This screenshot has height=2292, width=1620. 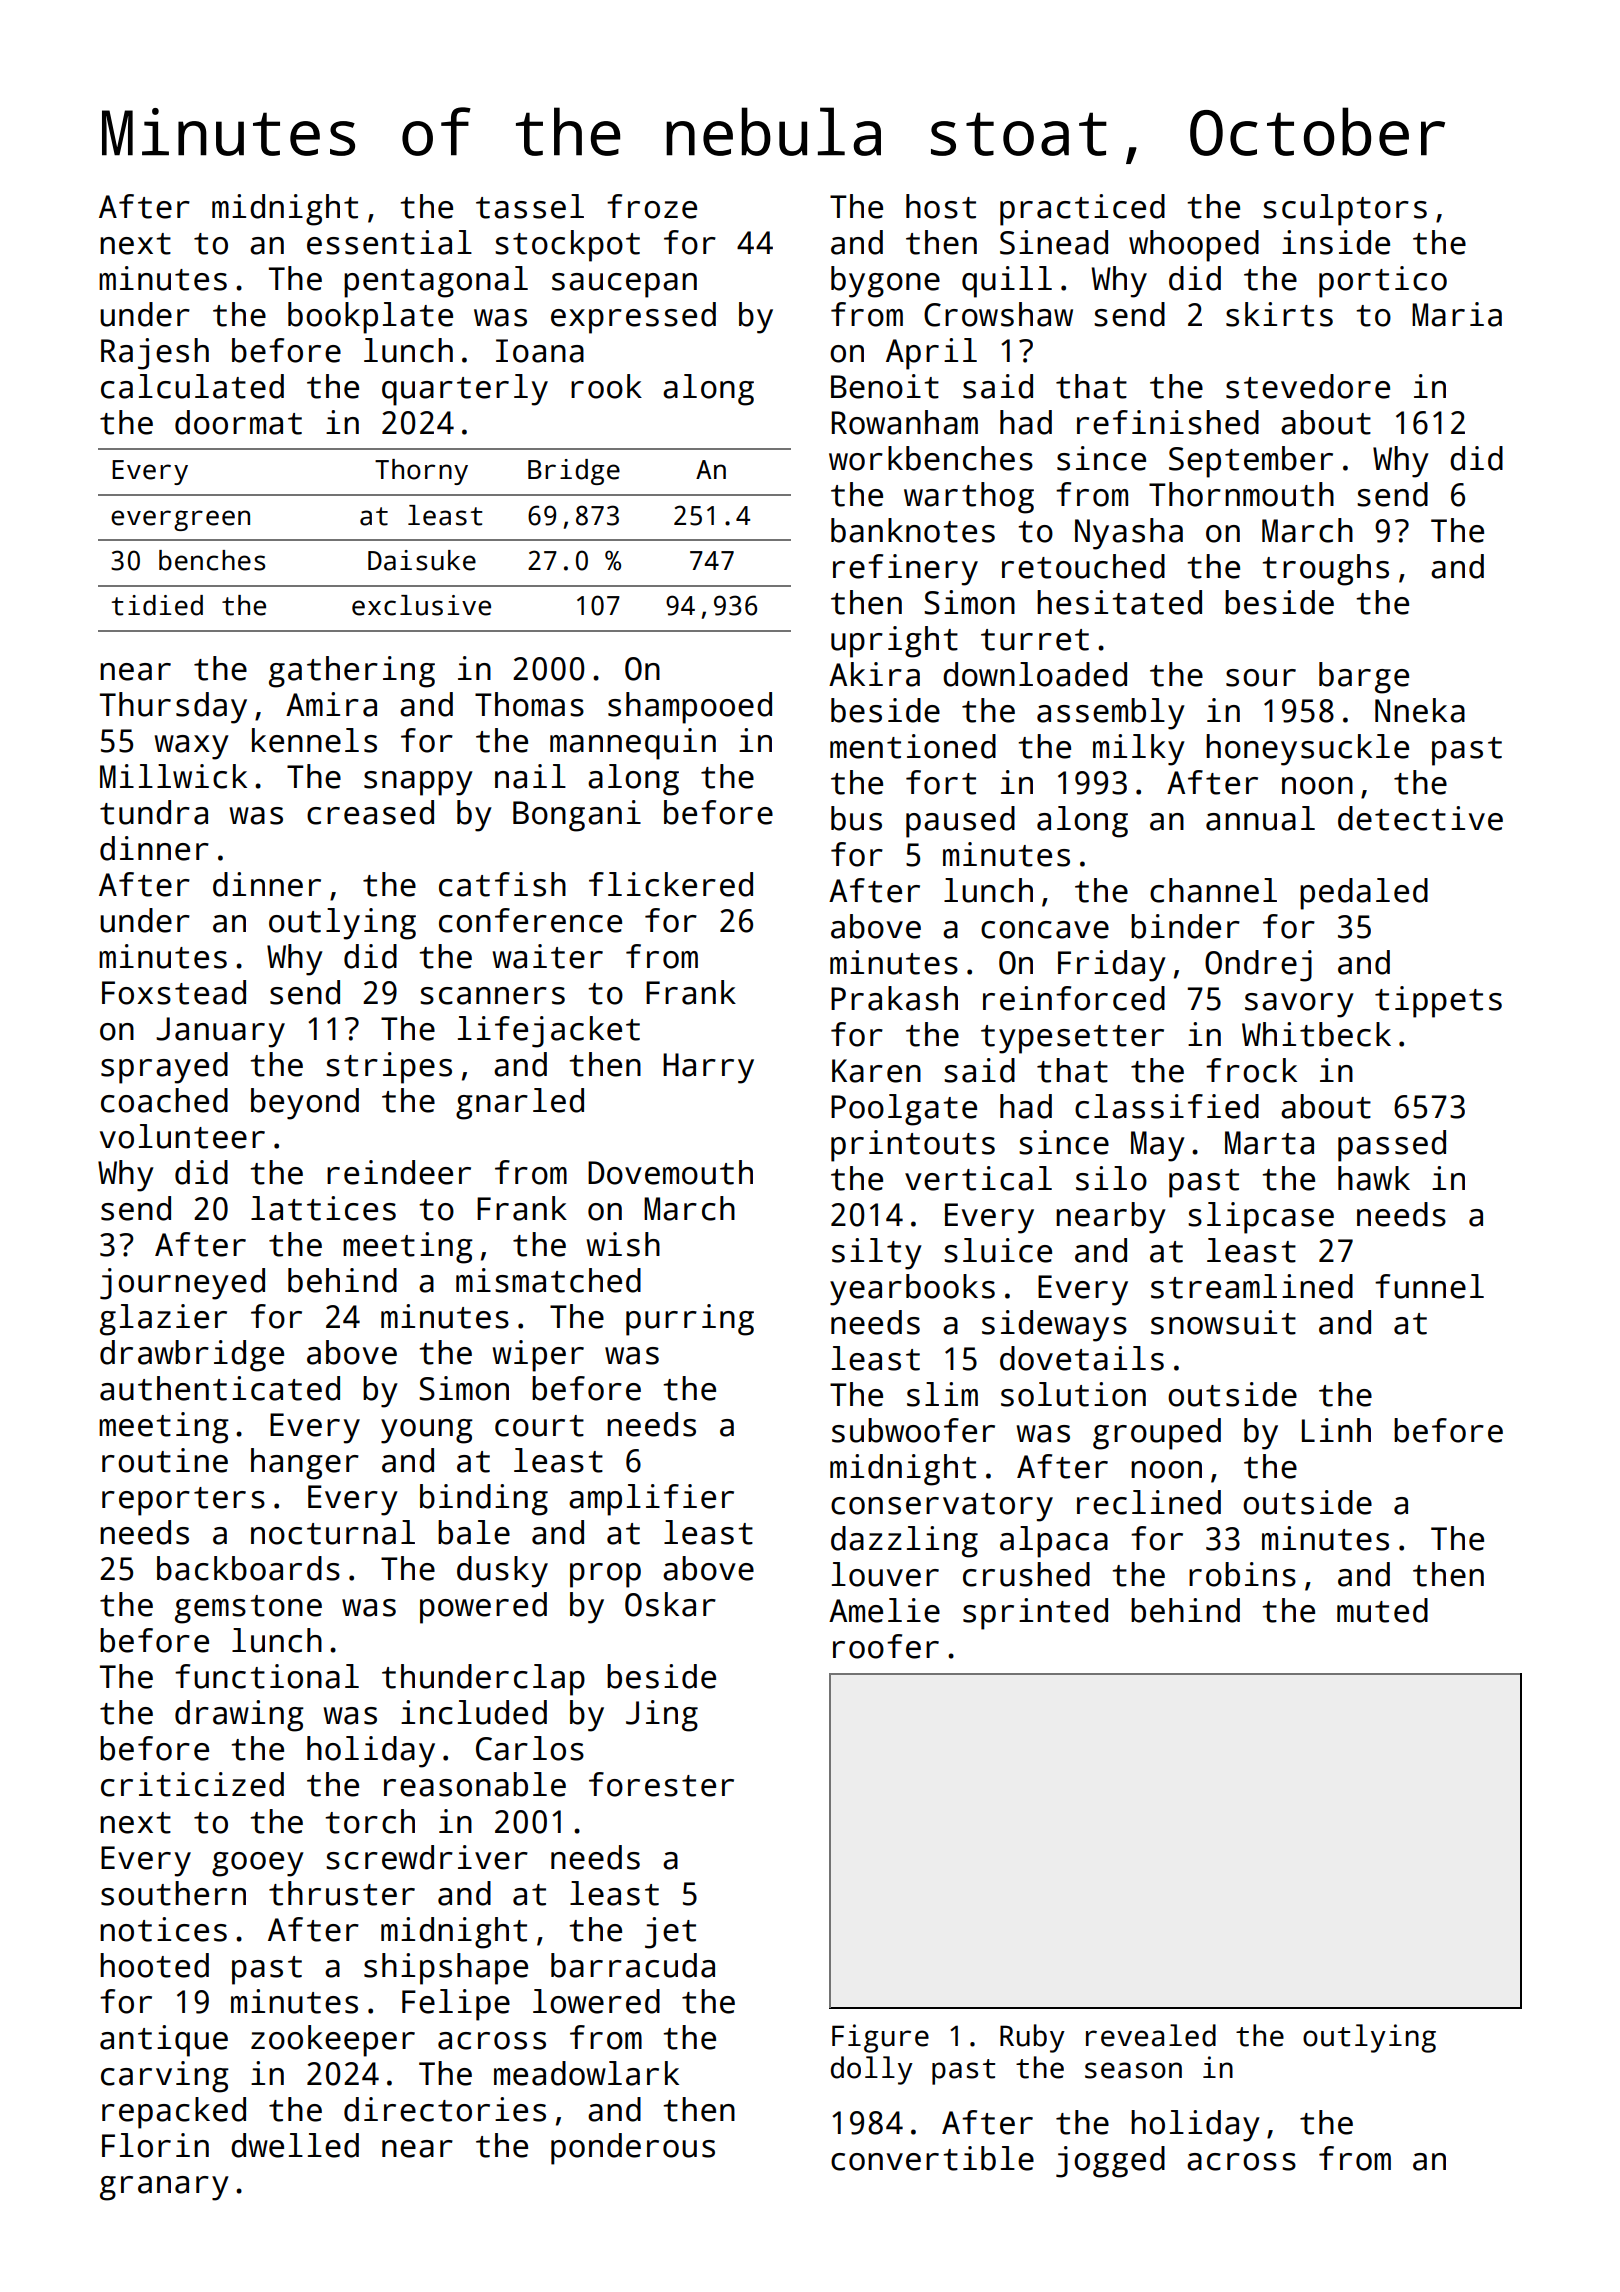 I want to click on rook, so click(x=606, y=386).
